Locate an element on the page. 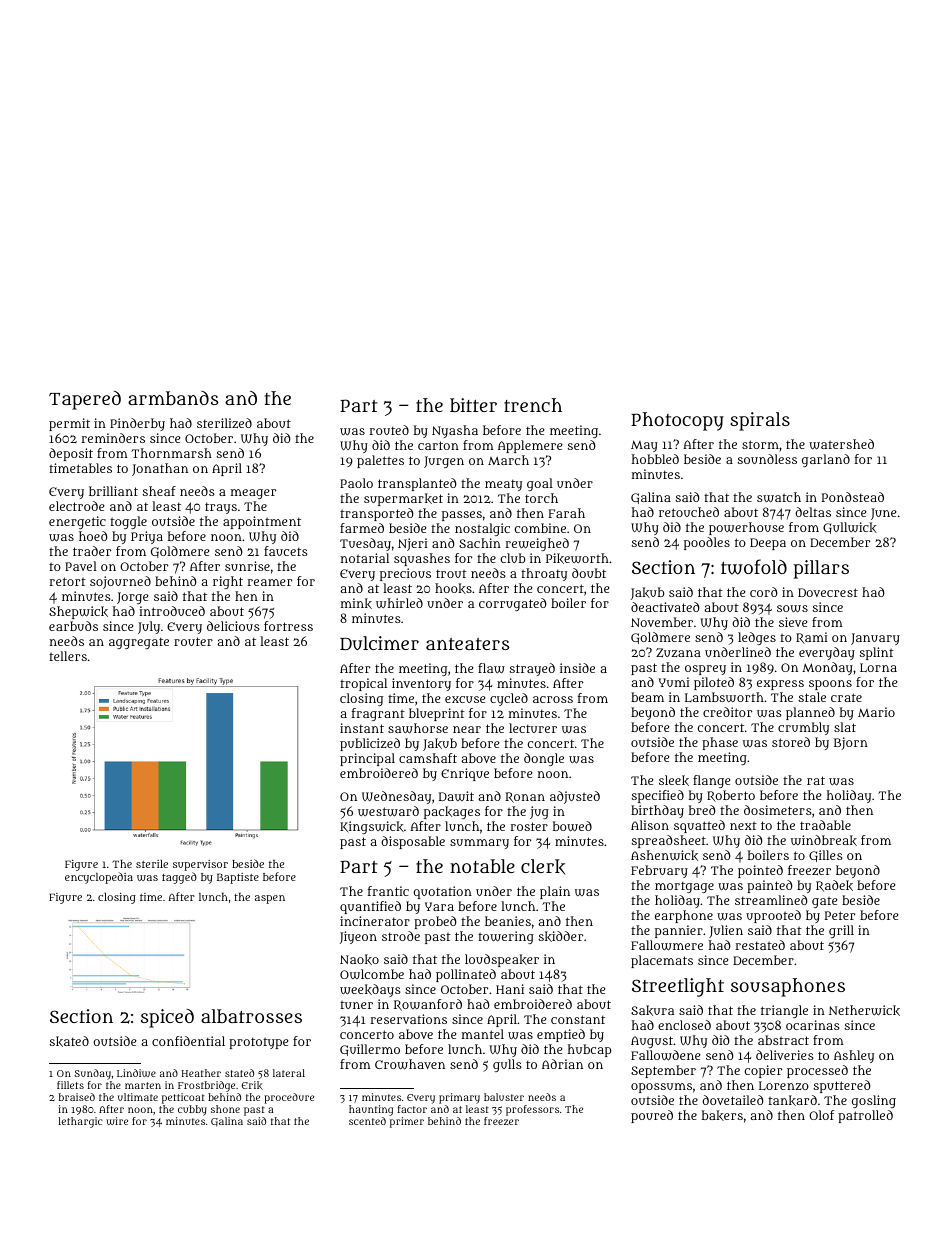 The image size is (952, 1233). packages is located at coordinates (452, 812).
